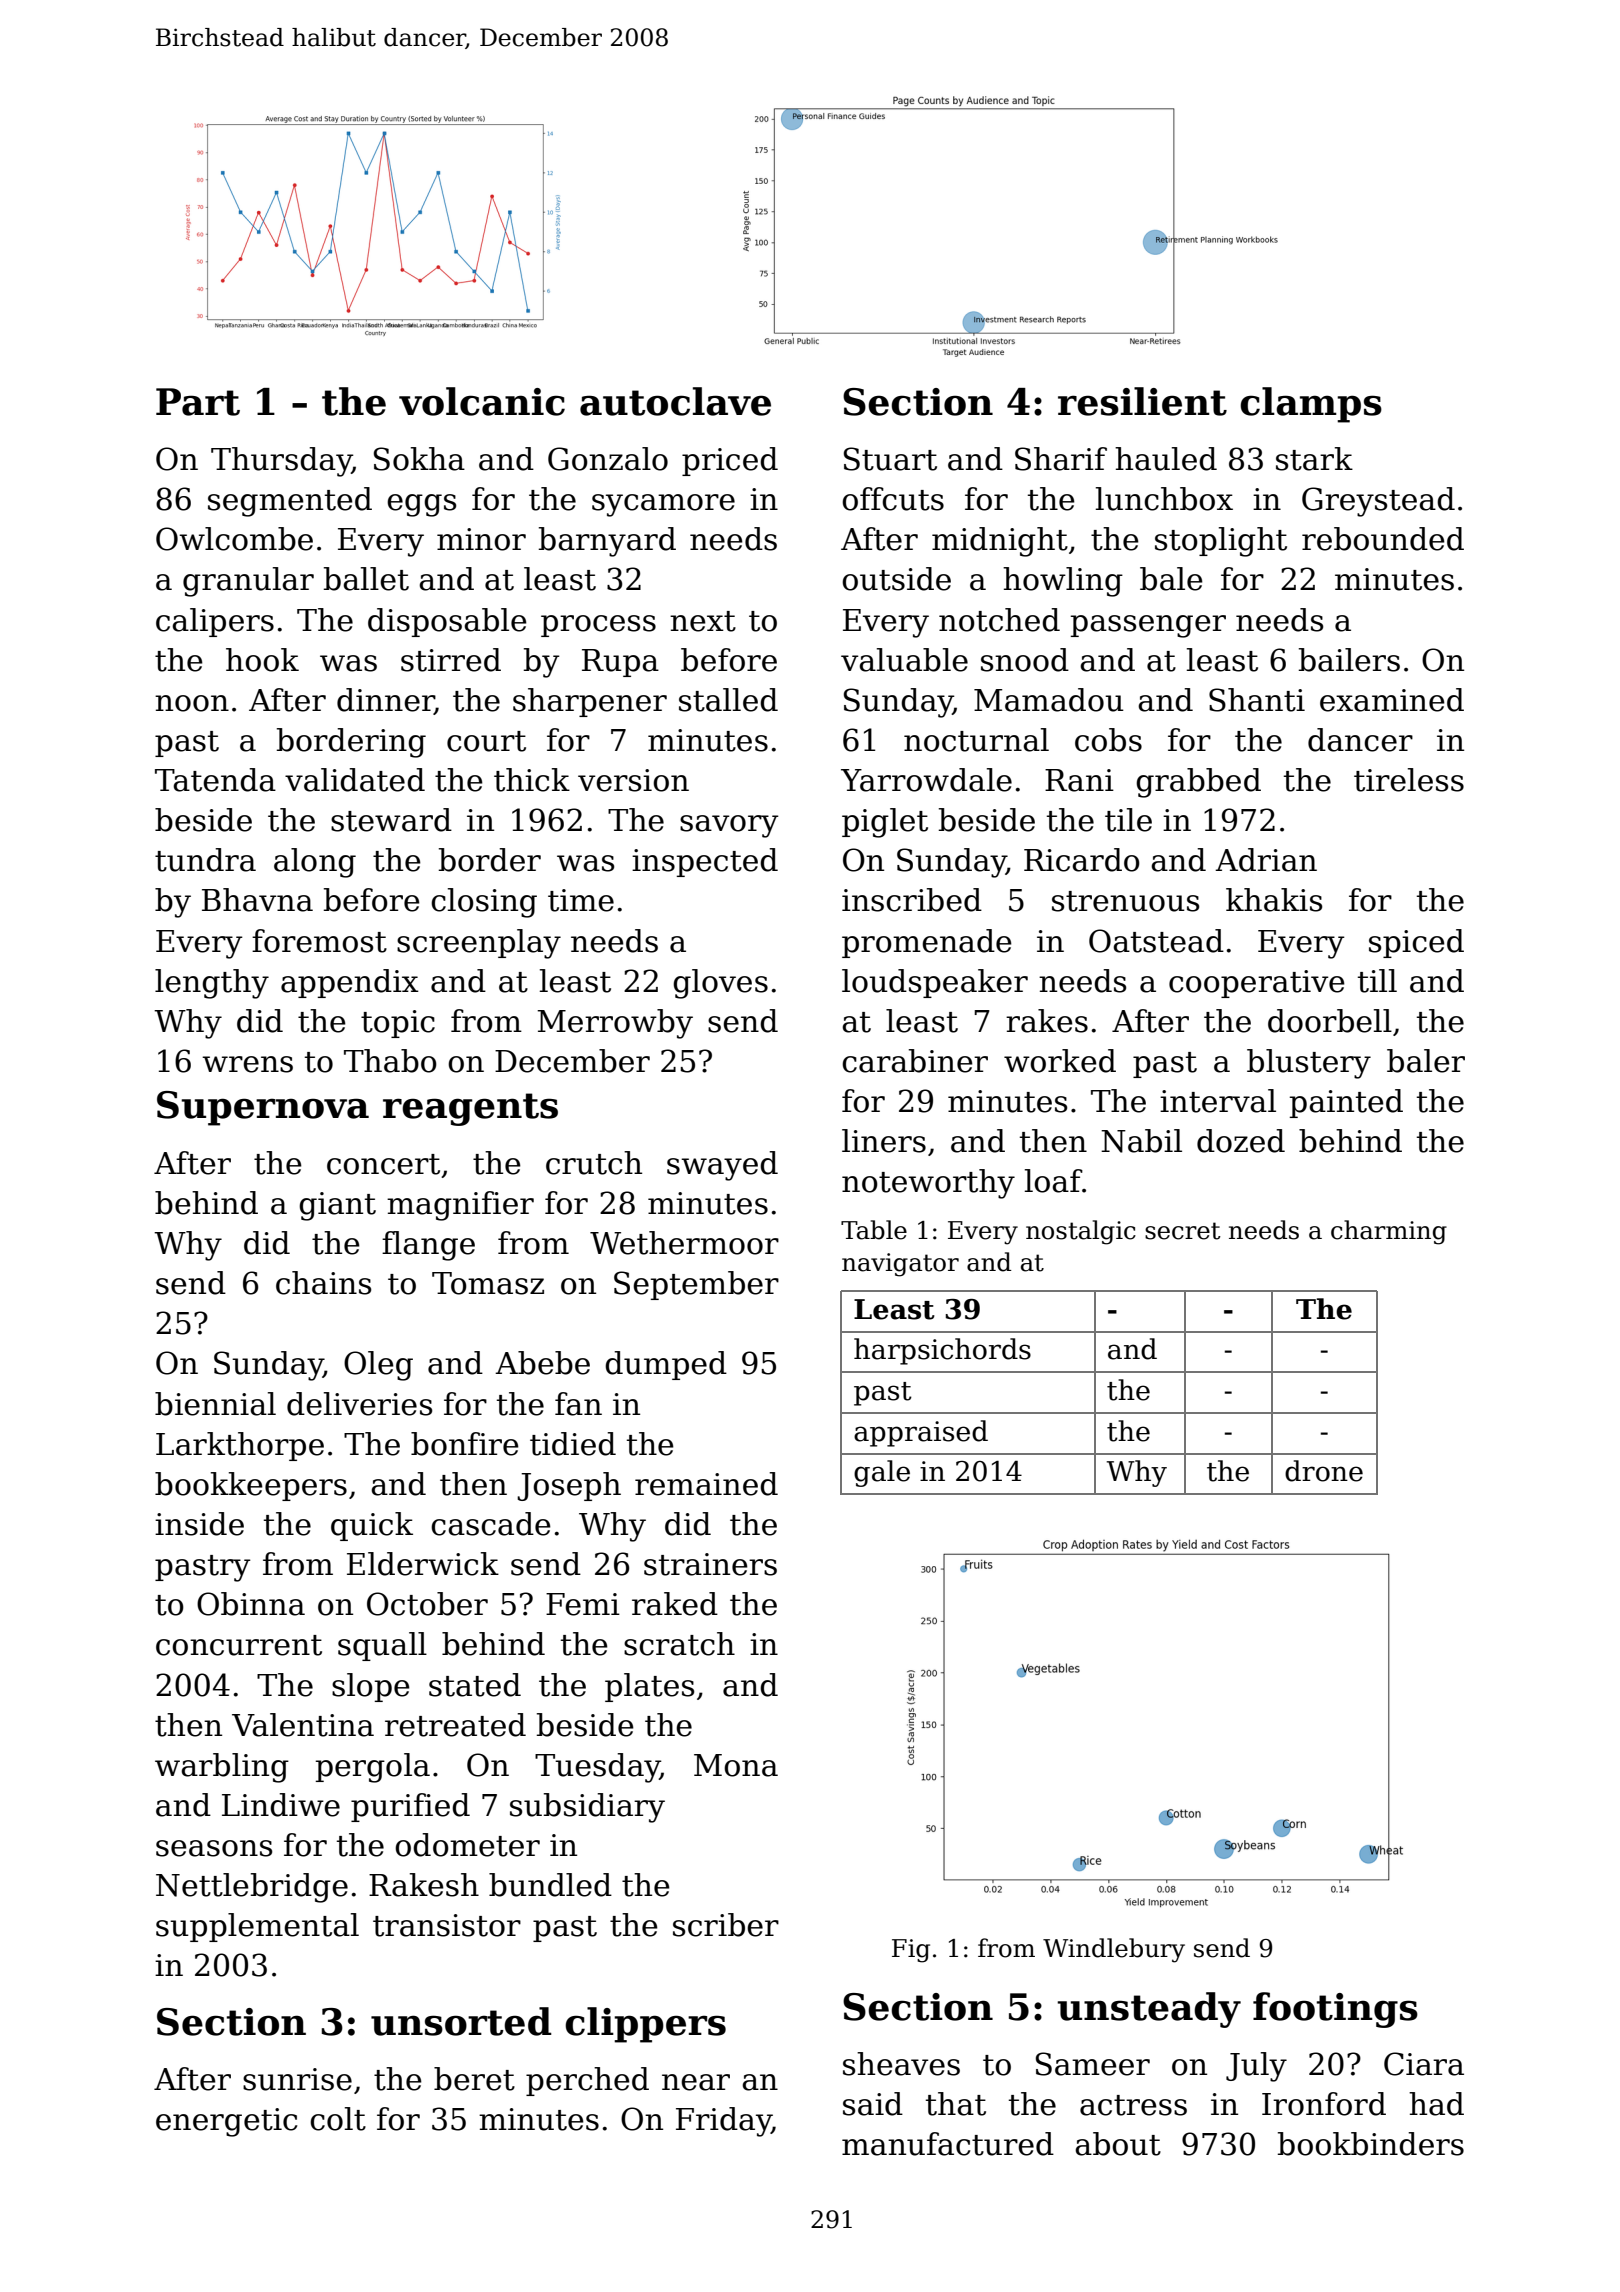 The height and width of the screenshot is (2292, 1620). I want to click on granular, so click(248, 582).
